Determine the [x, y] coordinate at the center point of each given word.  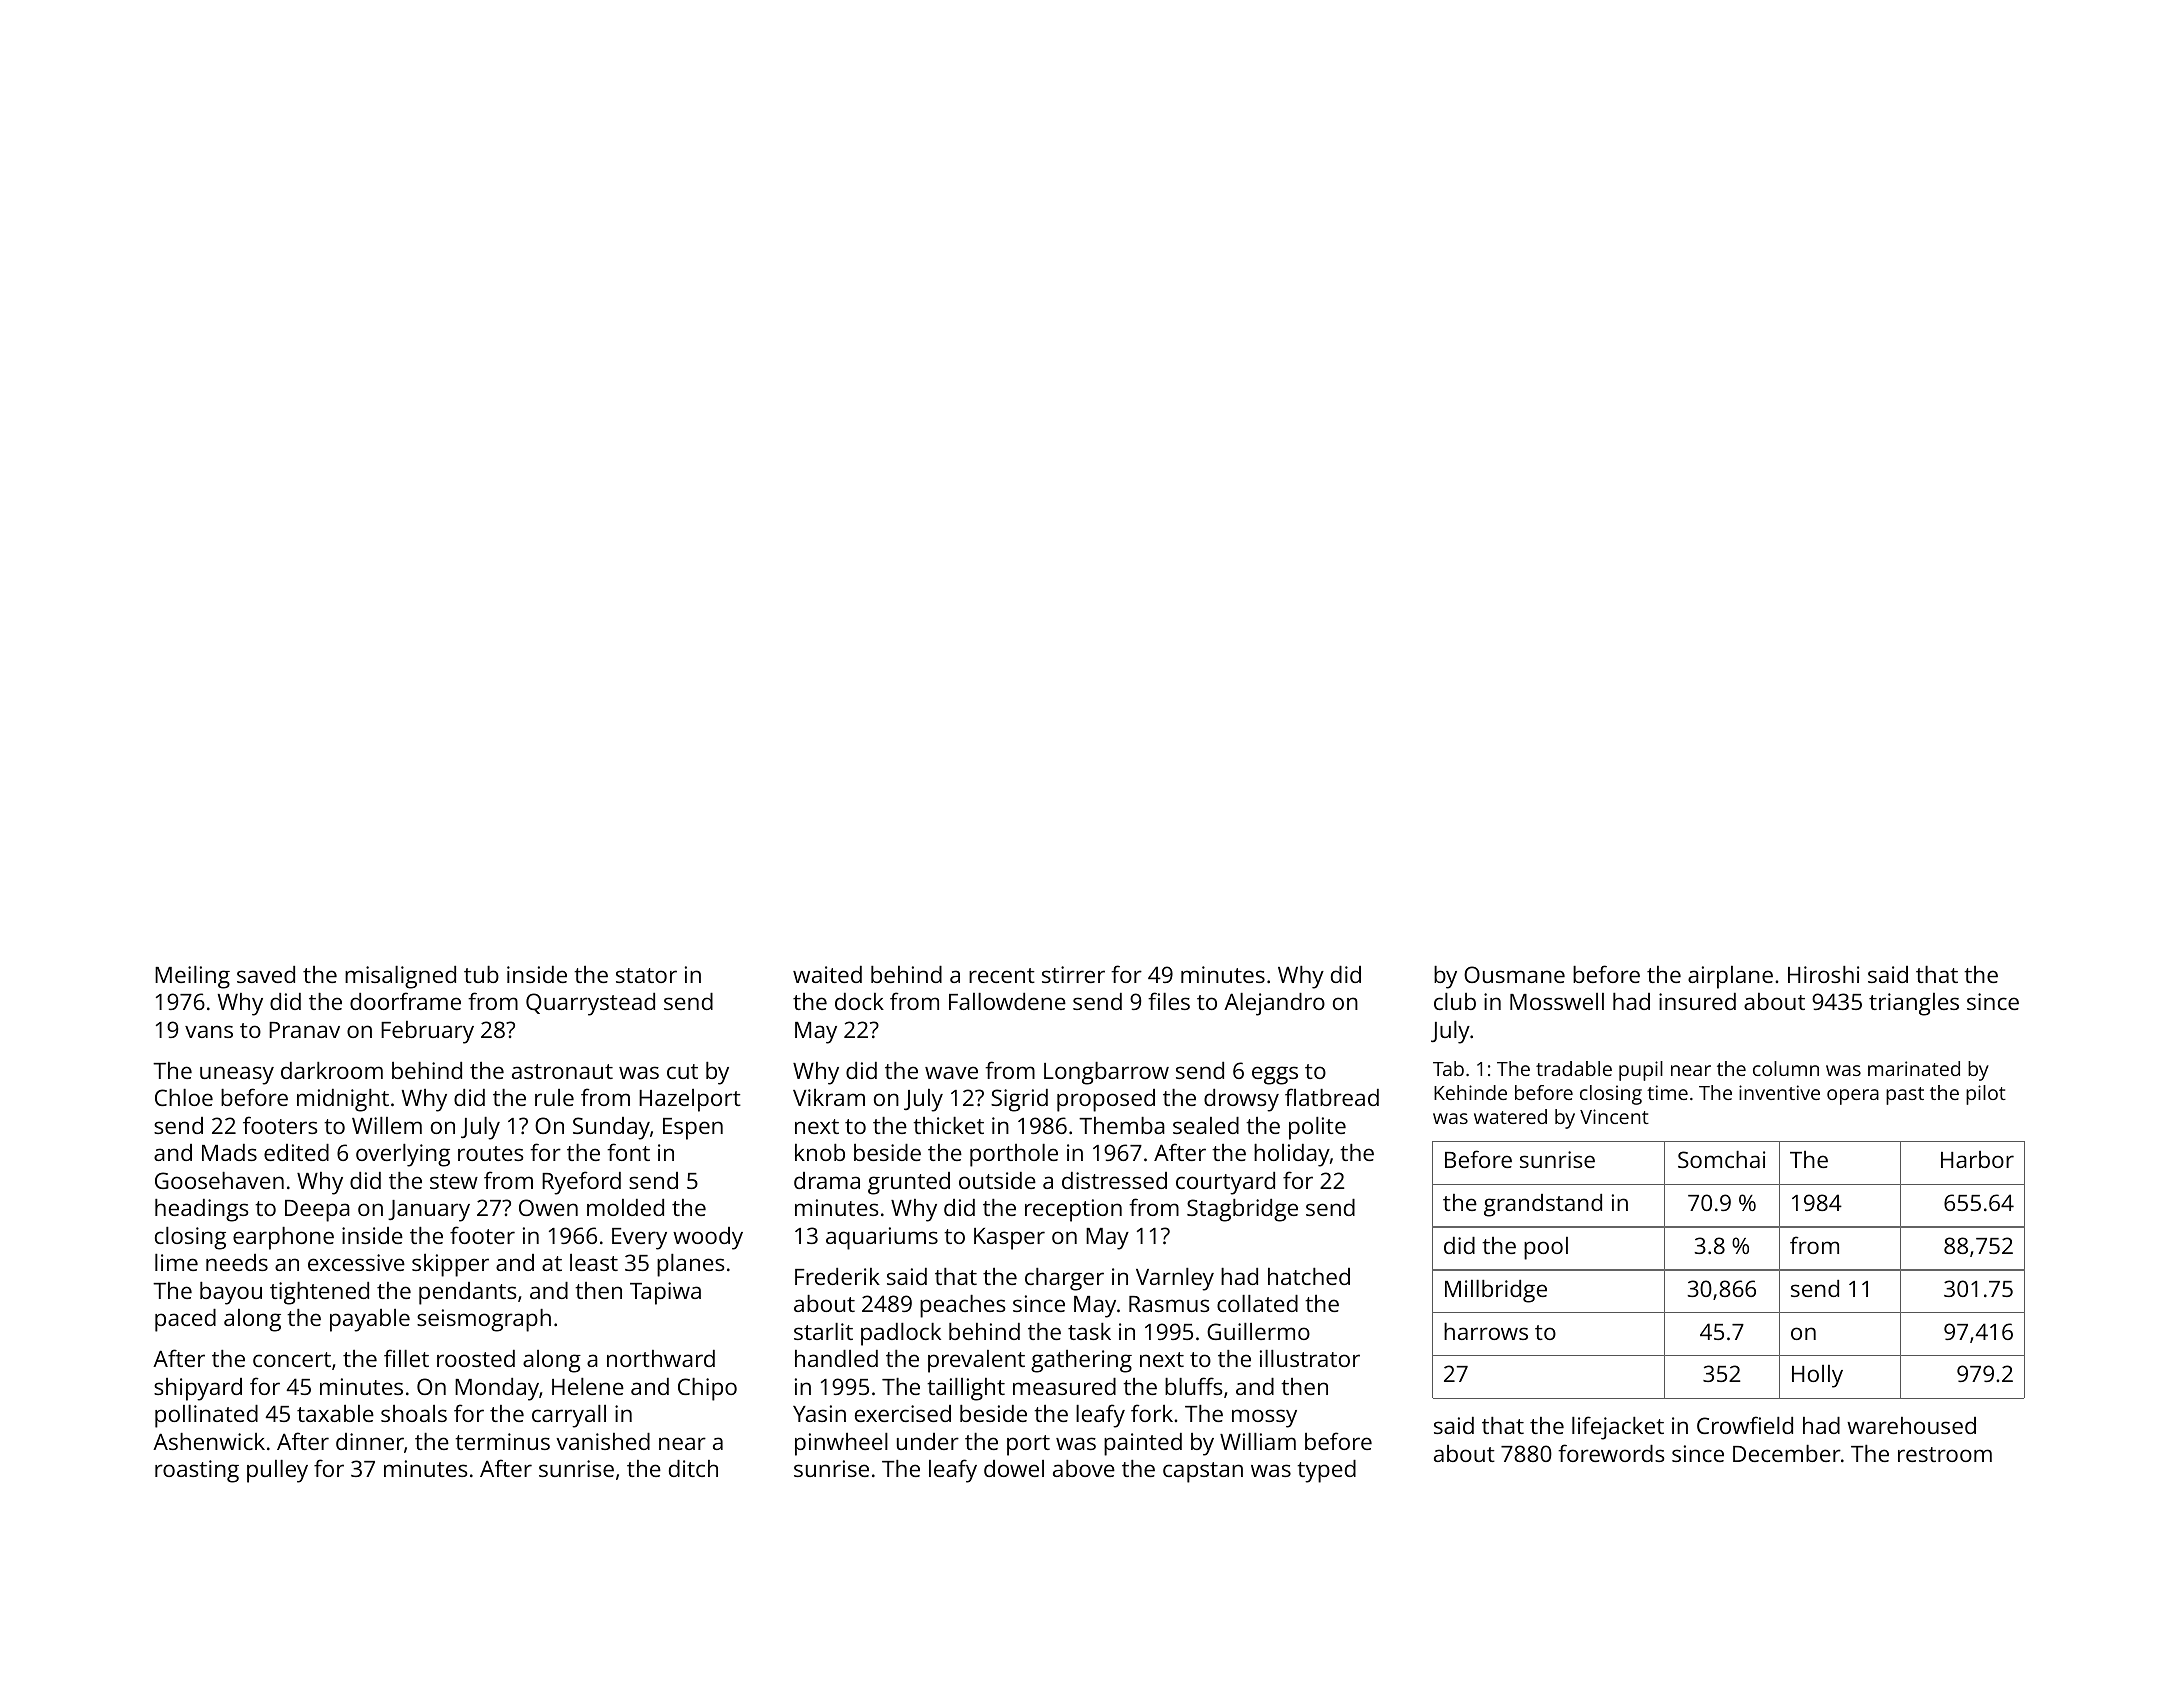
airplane [1730, 977]
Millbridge [1496, 1291]
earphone [283, 1238]
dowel [1014, 1468]
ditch [693, 1468]
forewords [1611, 1453]
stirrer [1073, 974]
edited [296, 1152]
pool [1546, 1248]
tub [481, 974]
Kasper [1009, 1239]
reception [1073, 1210]
